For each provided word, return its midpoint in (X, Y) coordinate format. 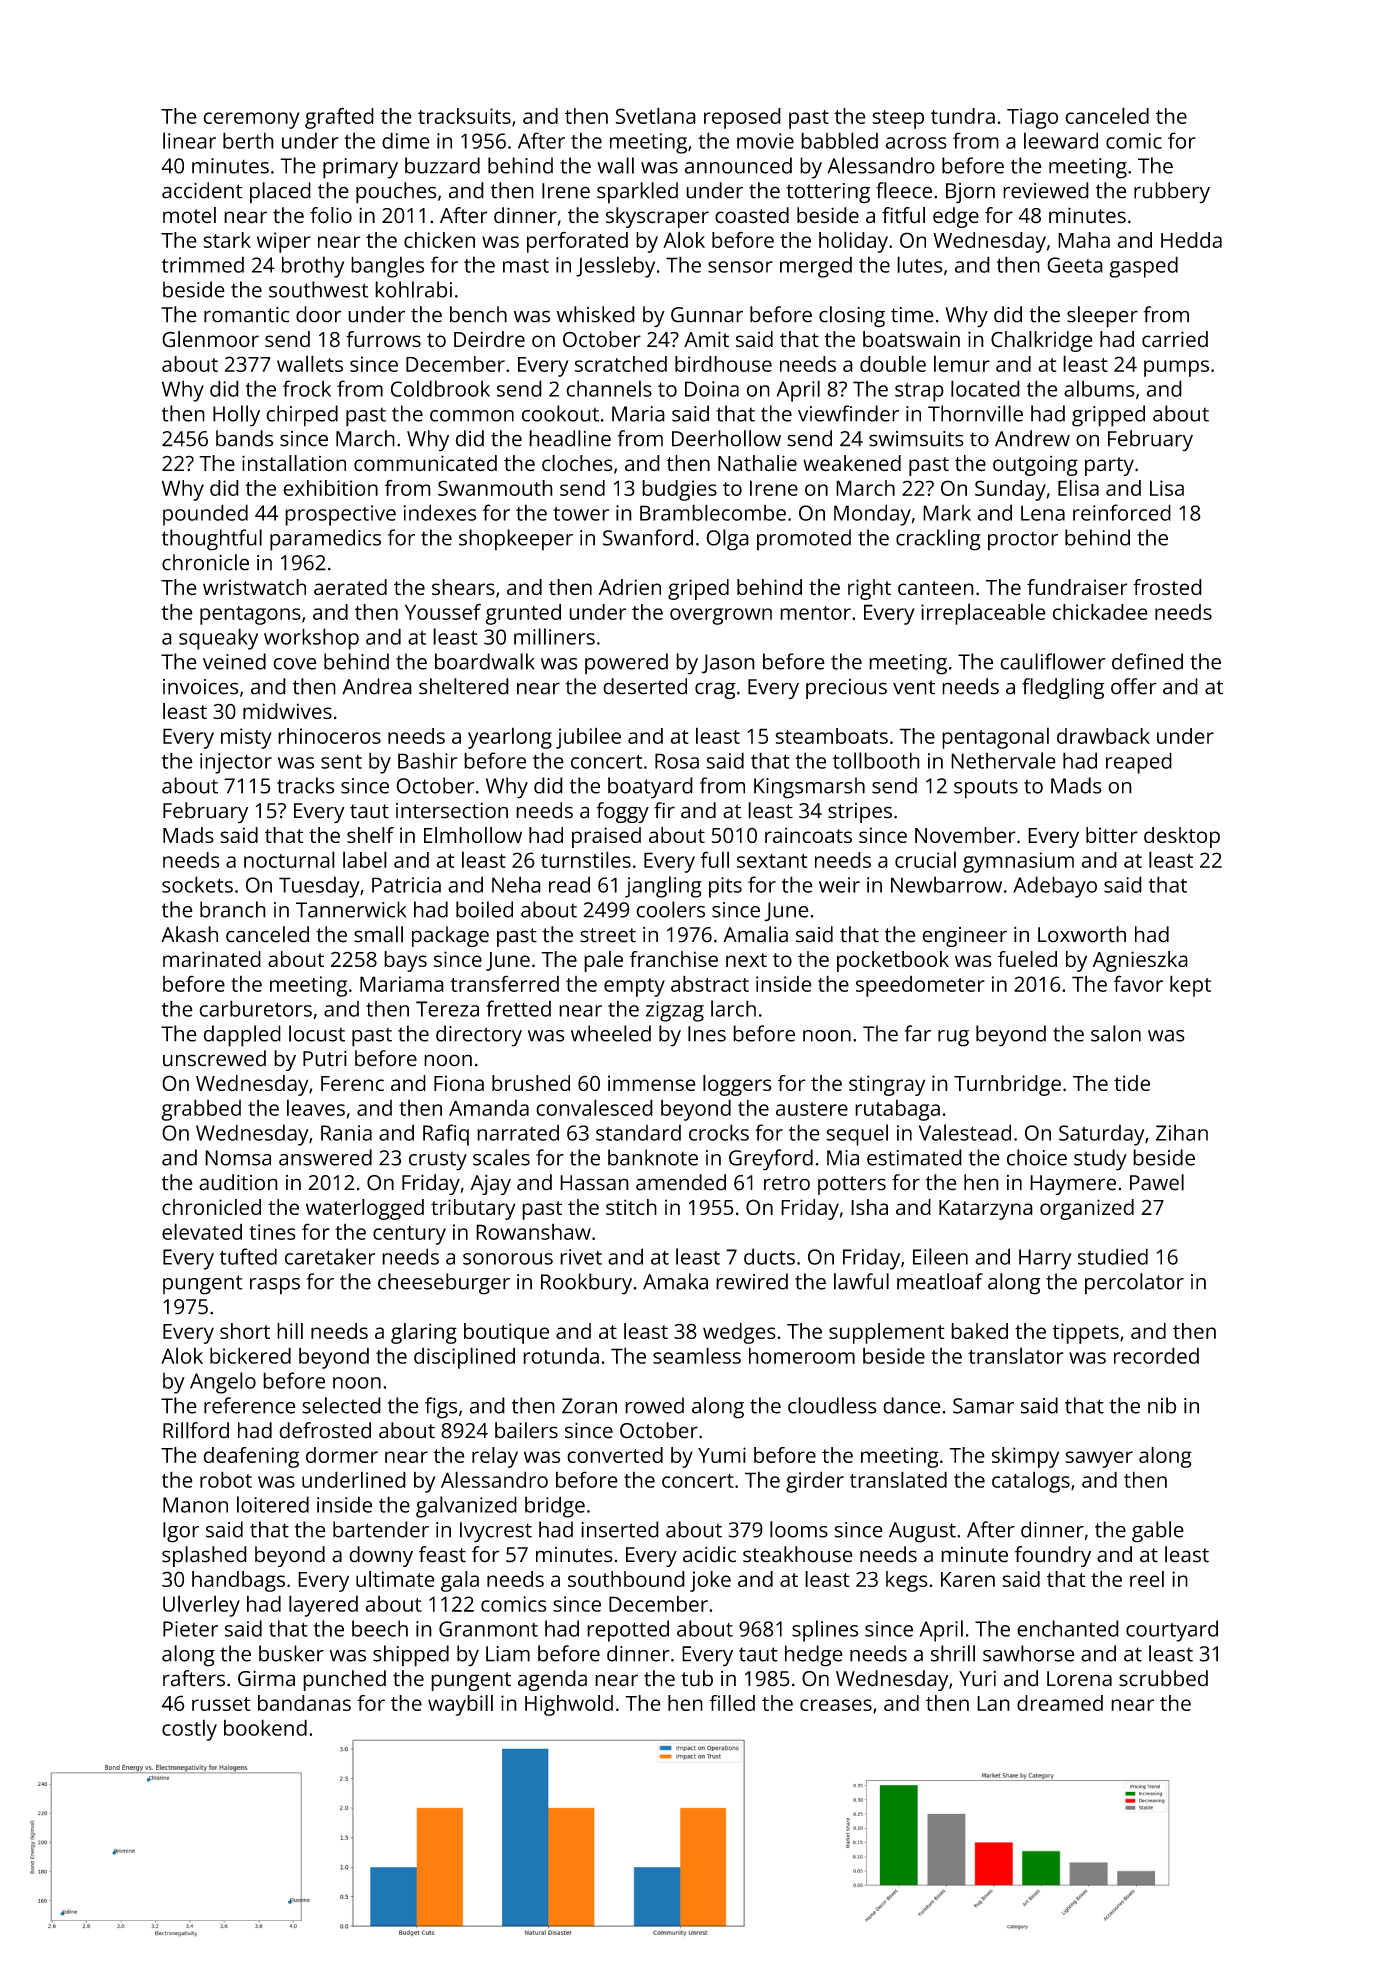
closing (852, 317)
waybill (460, 1705)
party (1109, 466)
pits (725, 887)
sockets (197, 884)
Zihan (1182, 1132)
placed (280, 193)
